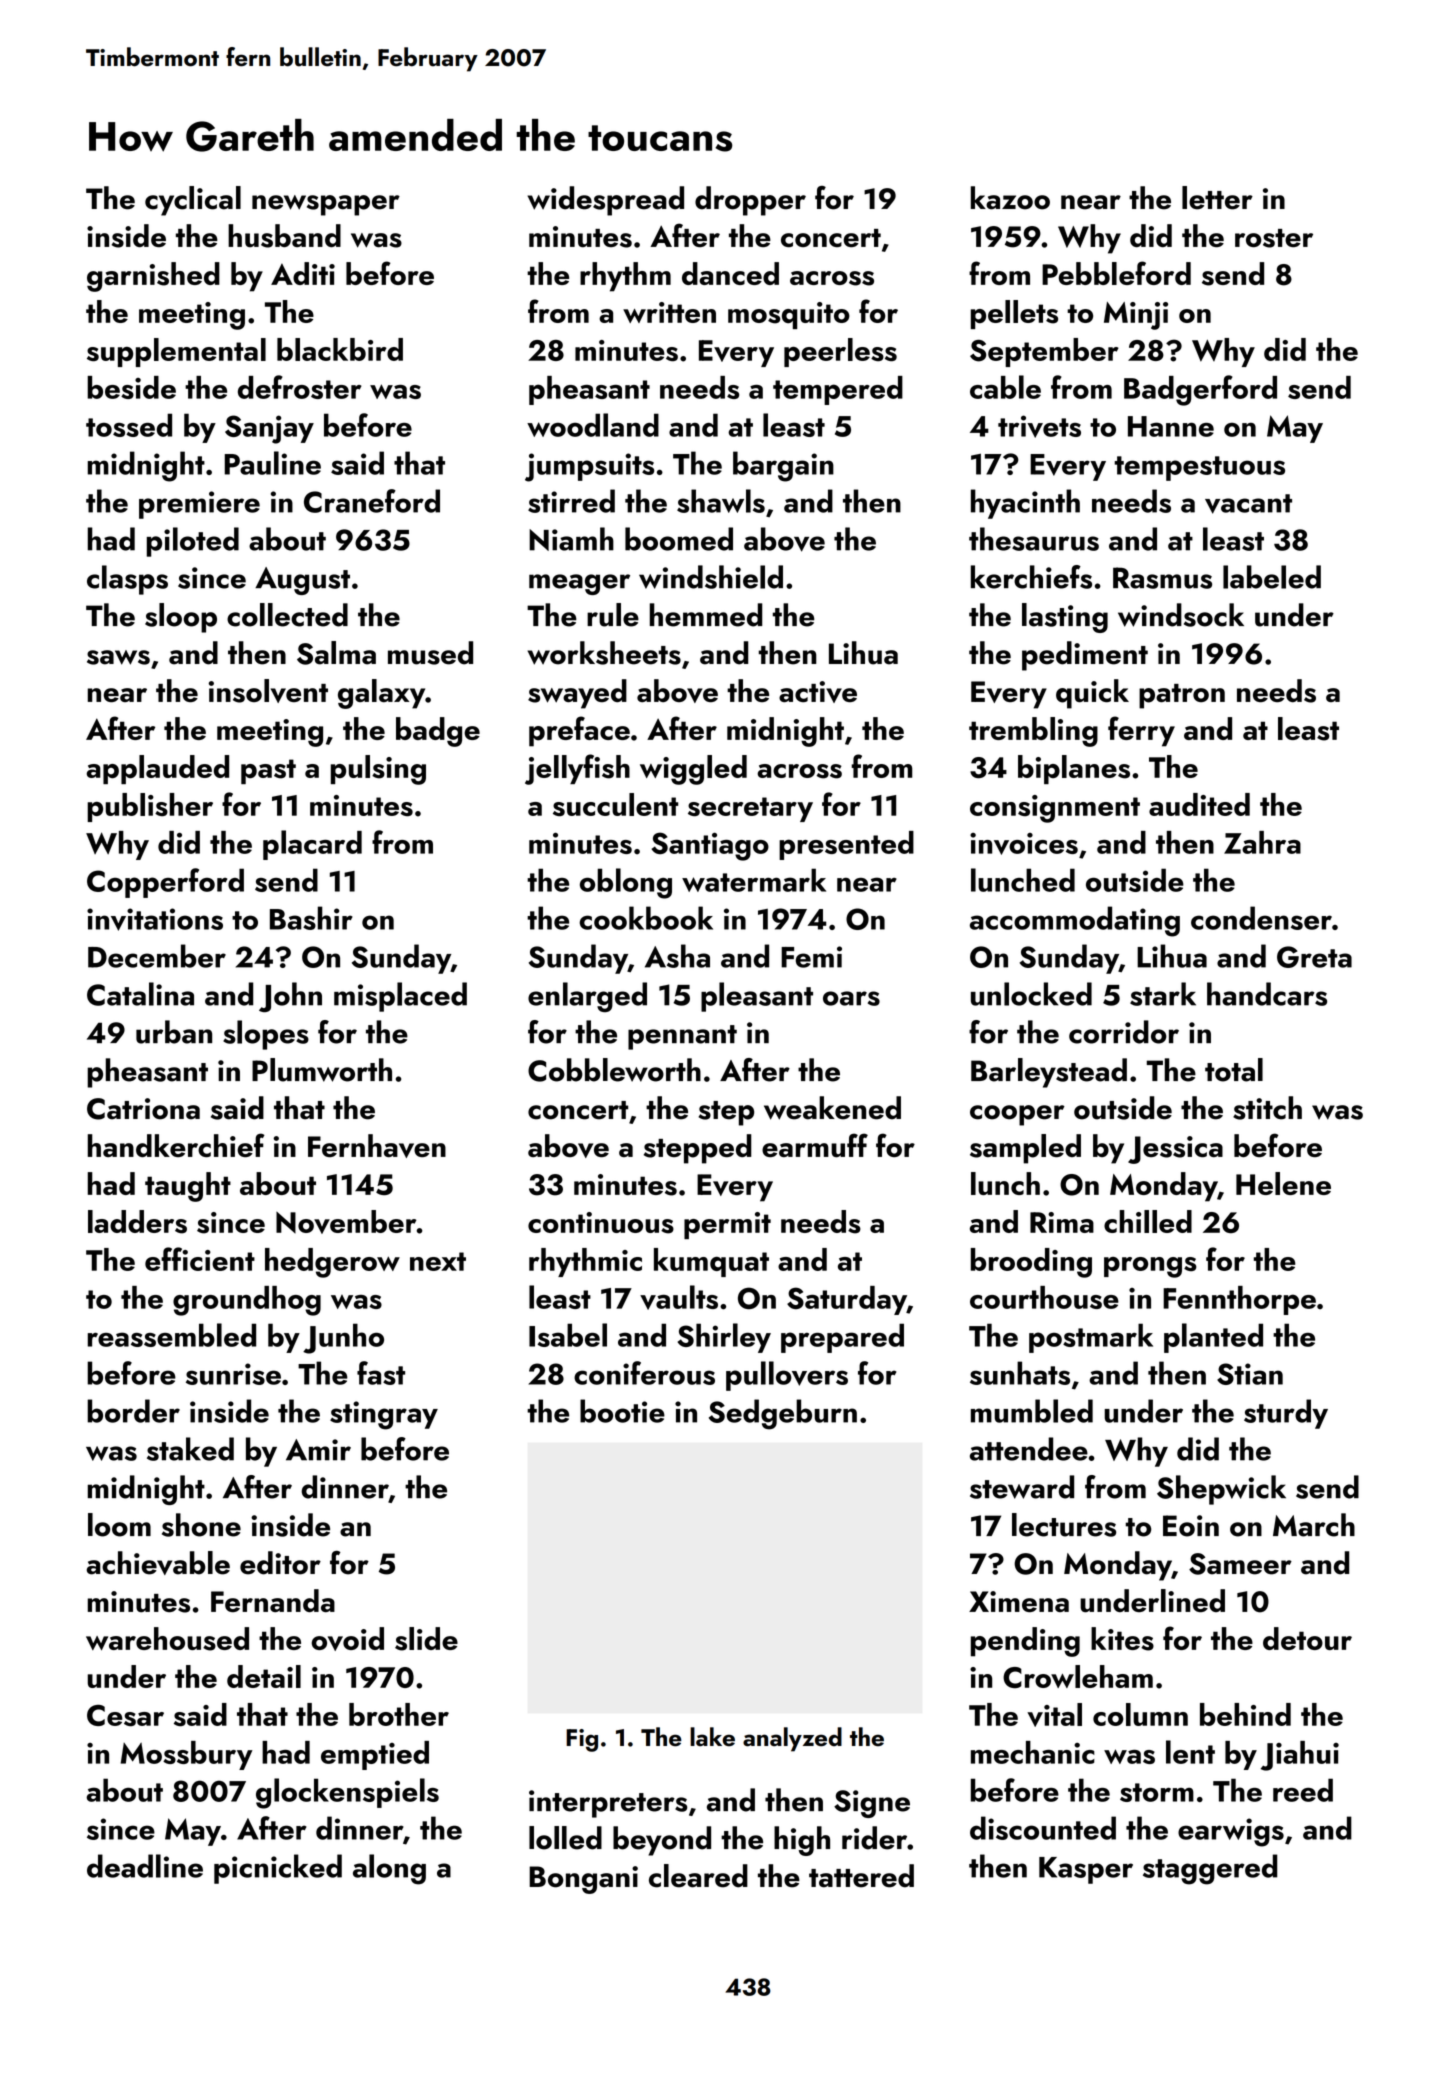 The height and width of the screenshot is (2100, 1450). I want to click on coniferous, so click(644, 1373).
